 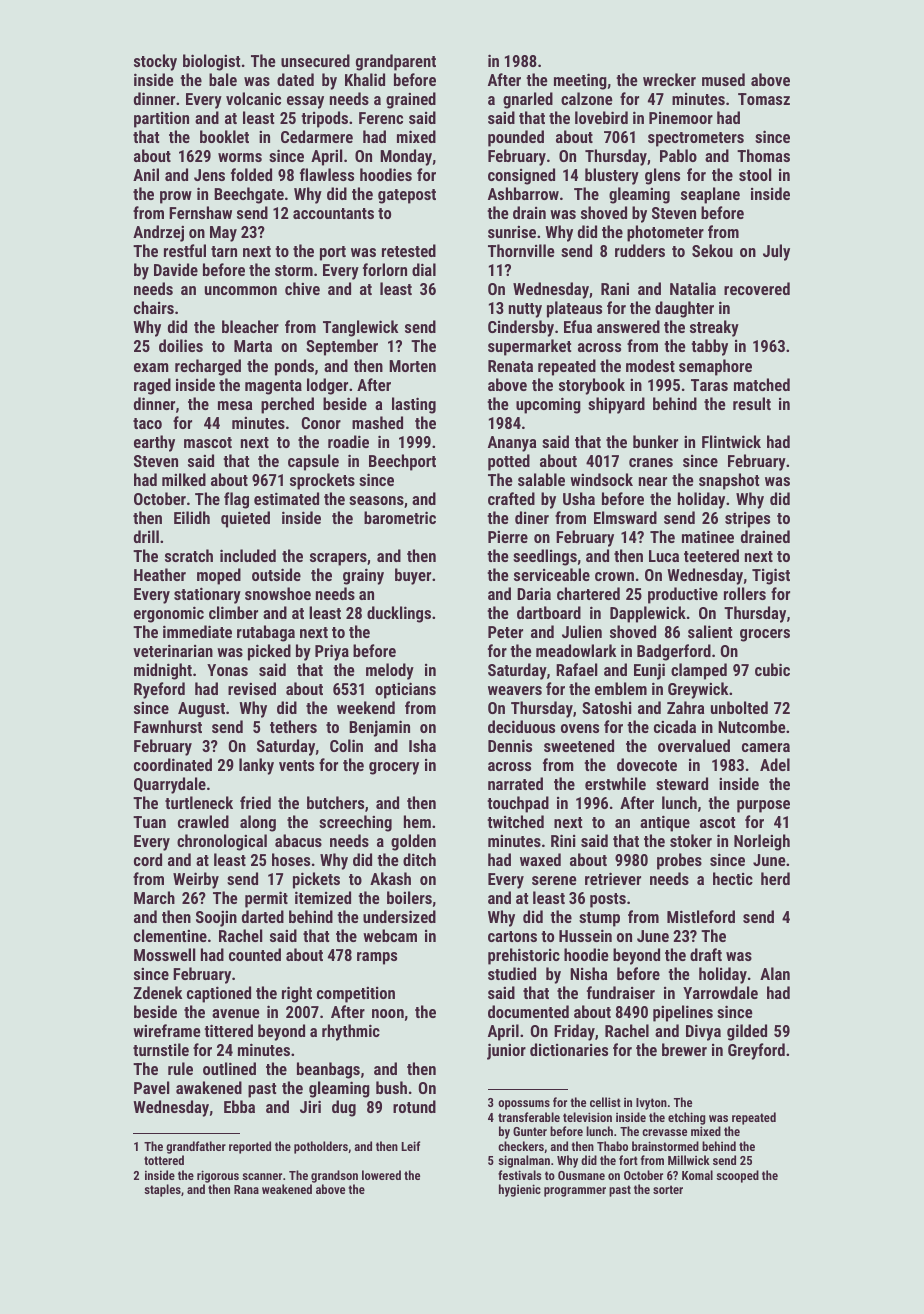 I want to click on mused, so click(x=723, y=79).
